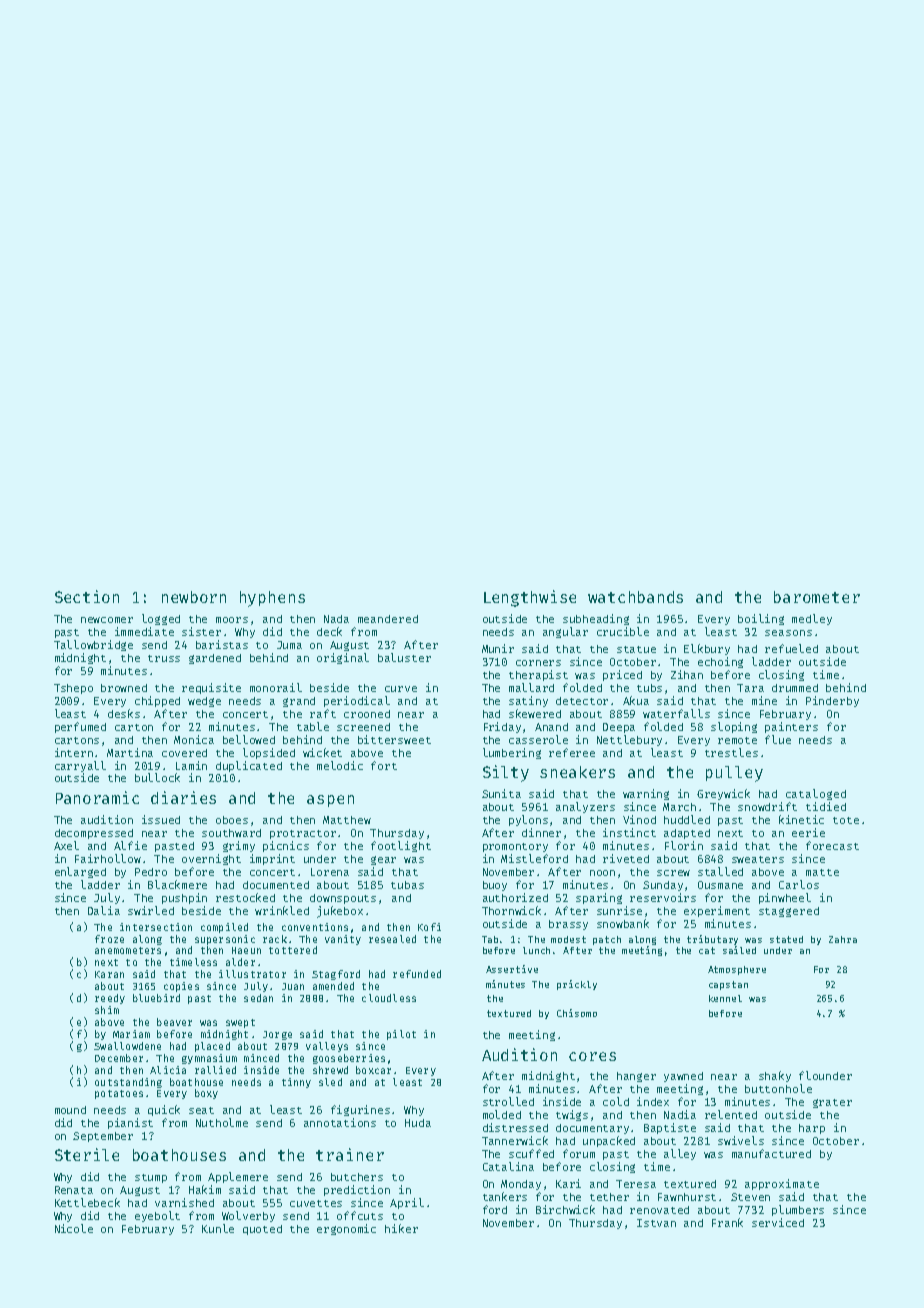 The width and height of the page is (924, 1308). What do you see at coordinates (103, 1137) in the page?
I see `September` at bounding box center [103, 1137].
